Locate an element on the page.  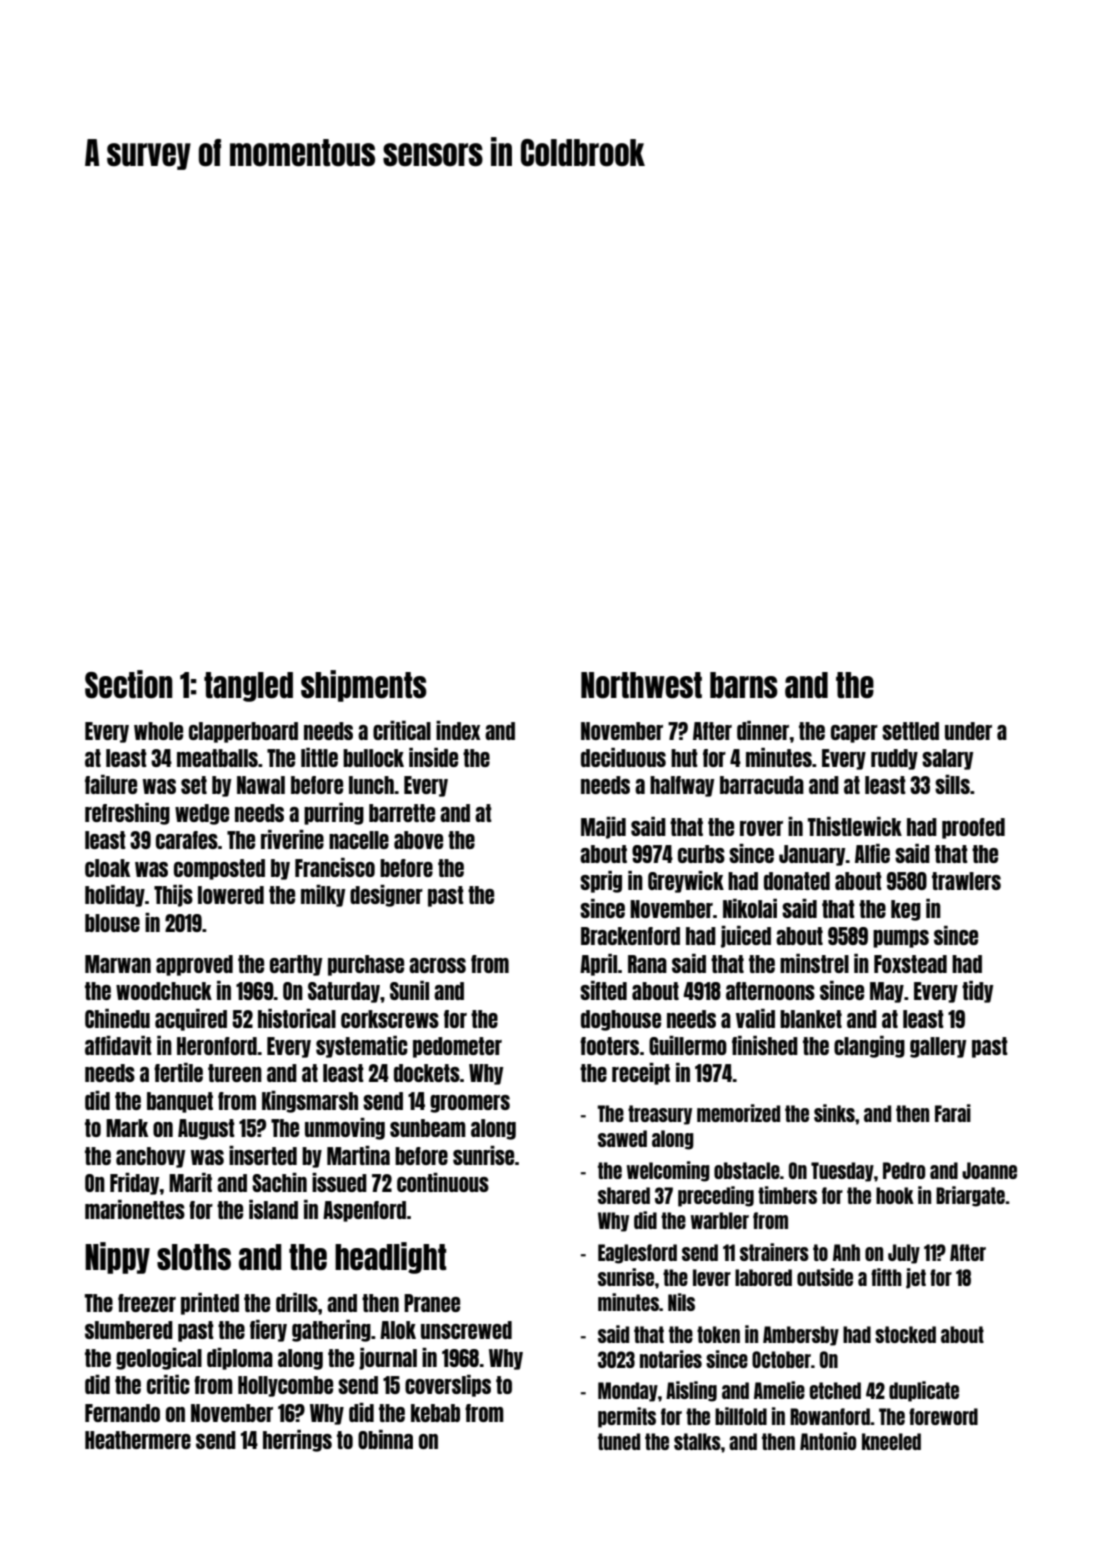
tangled is located at coordinates (248, 687).
